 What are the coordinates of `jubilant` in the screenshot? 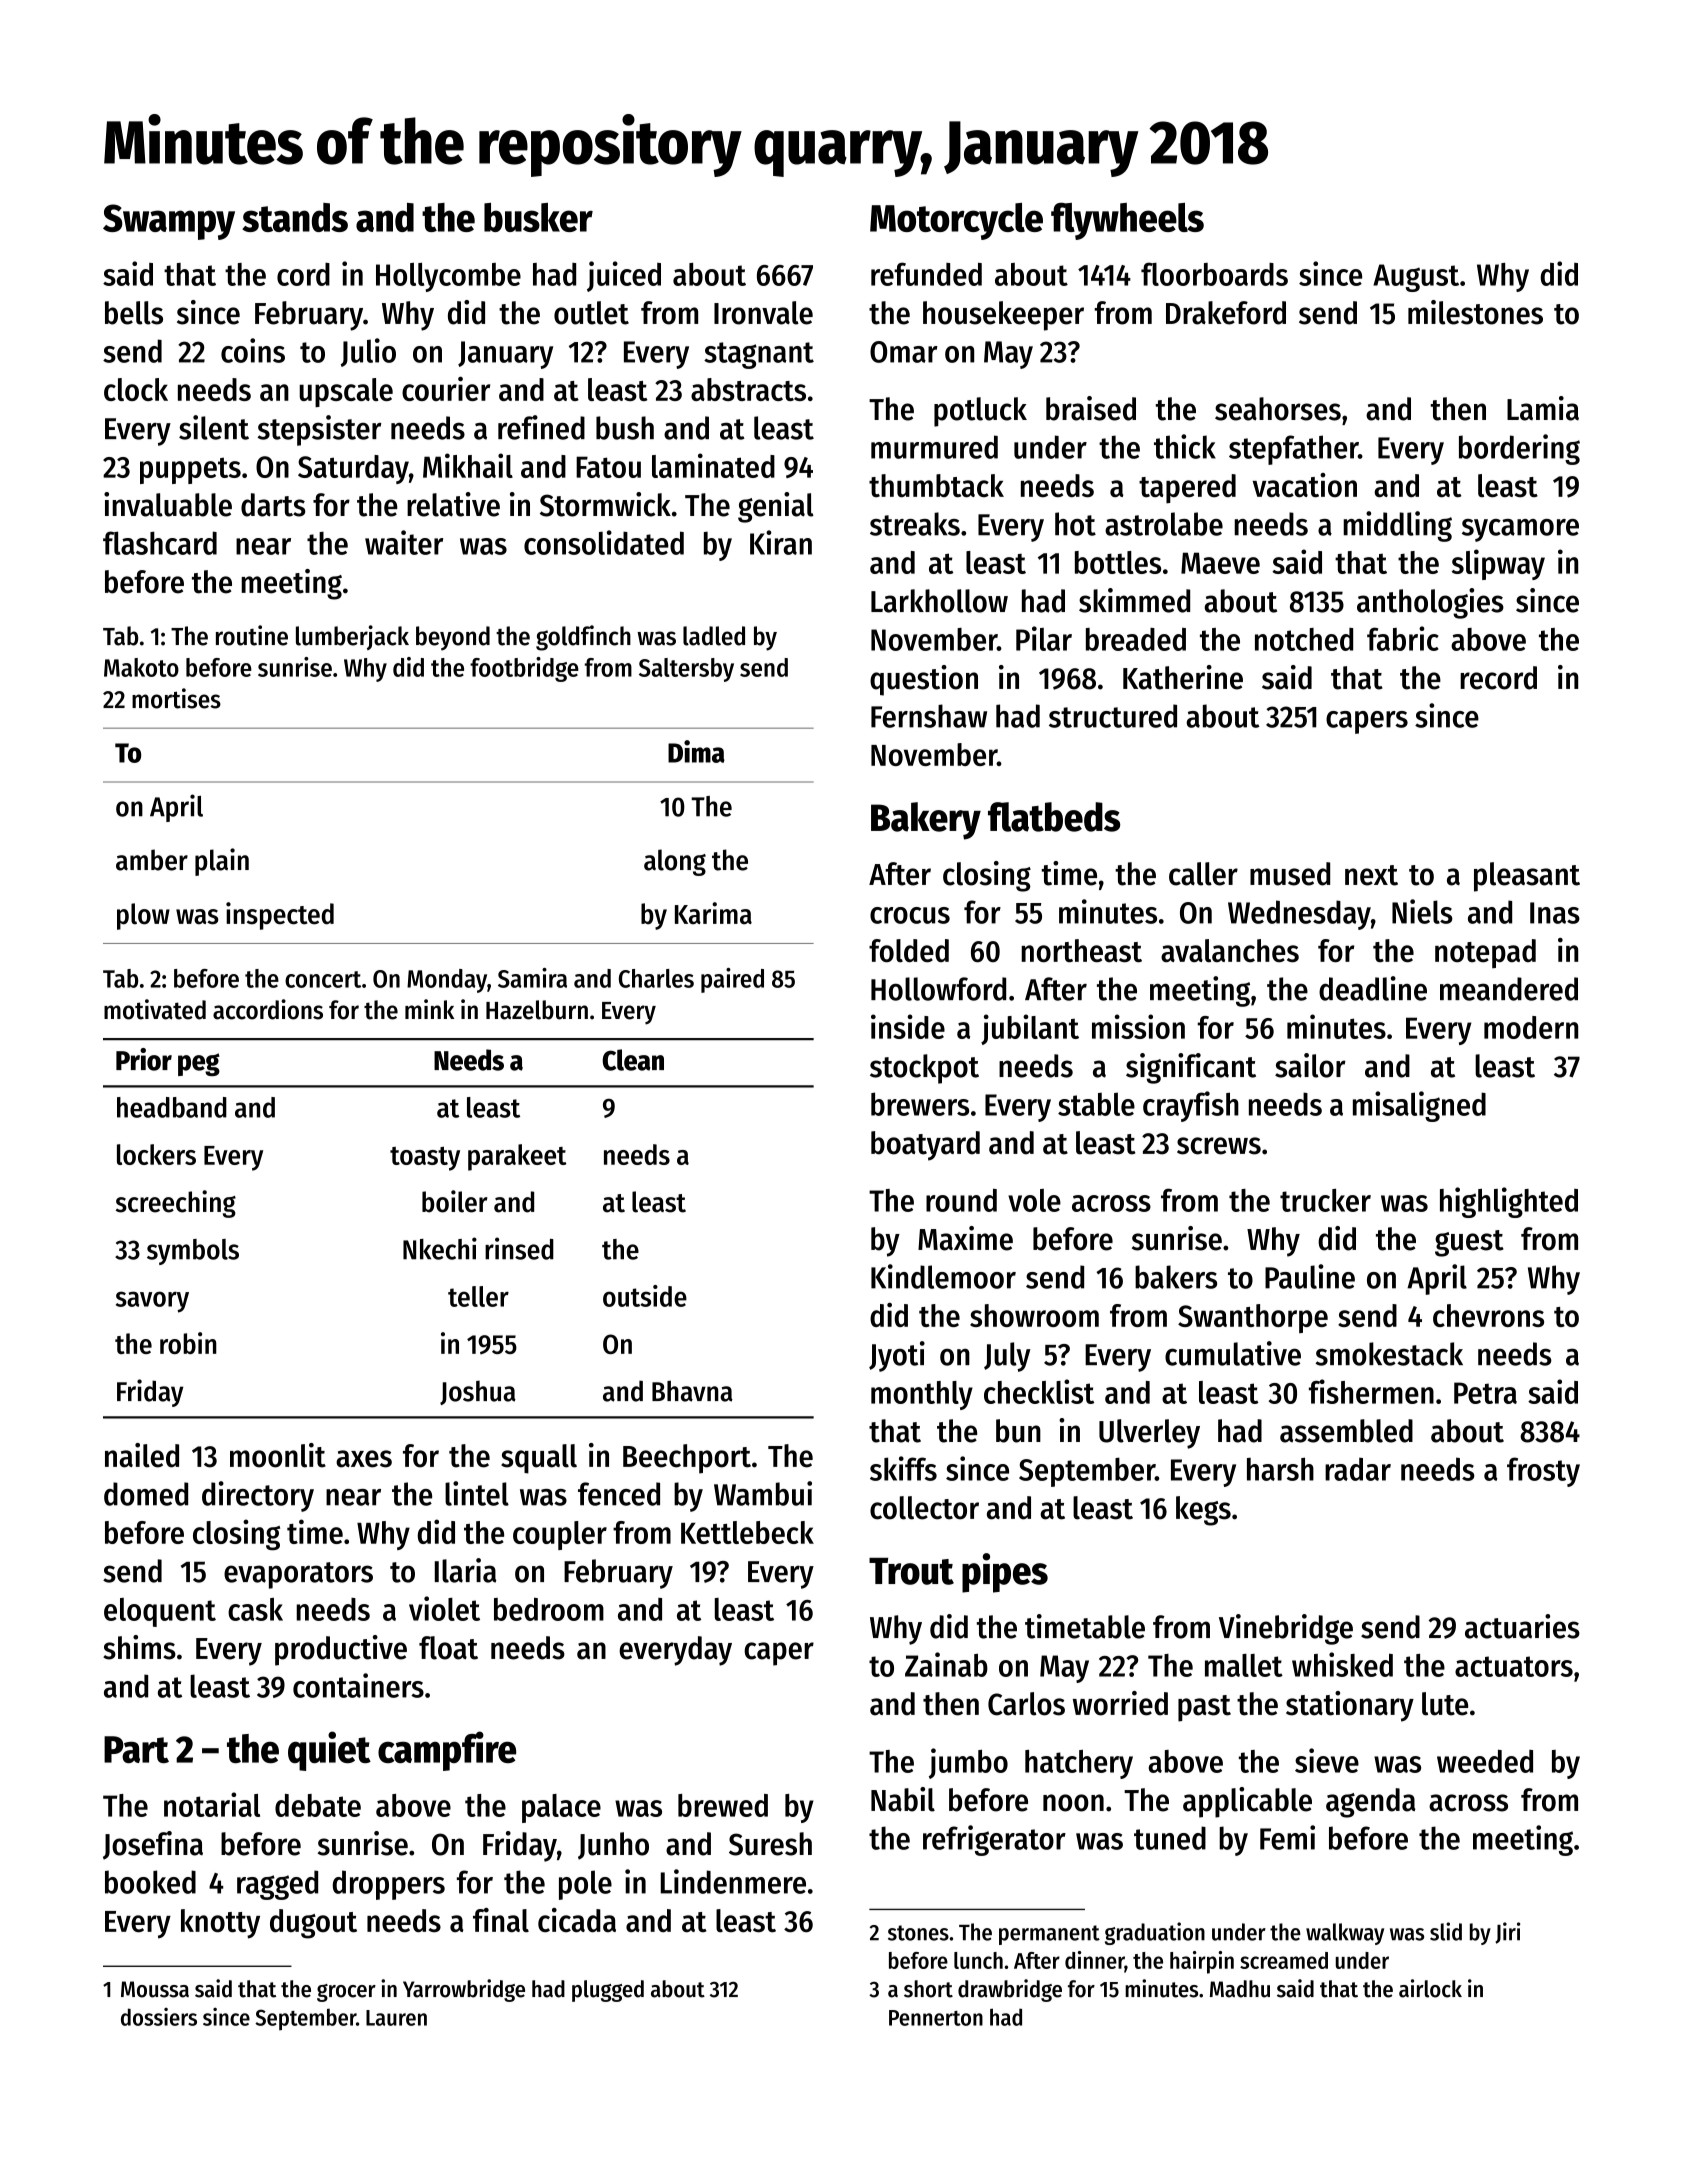 It's located at (1030, 1029).
